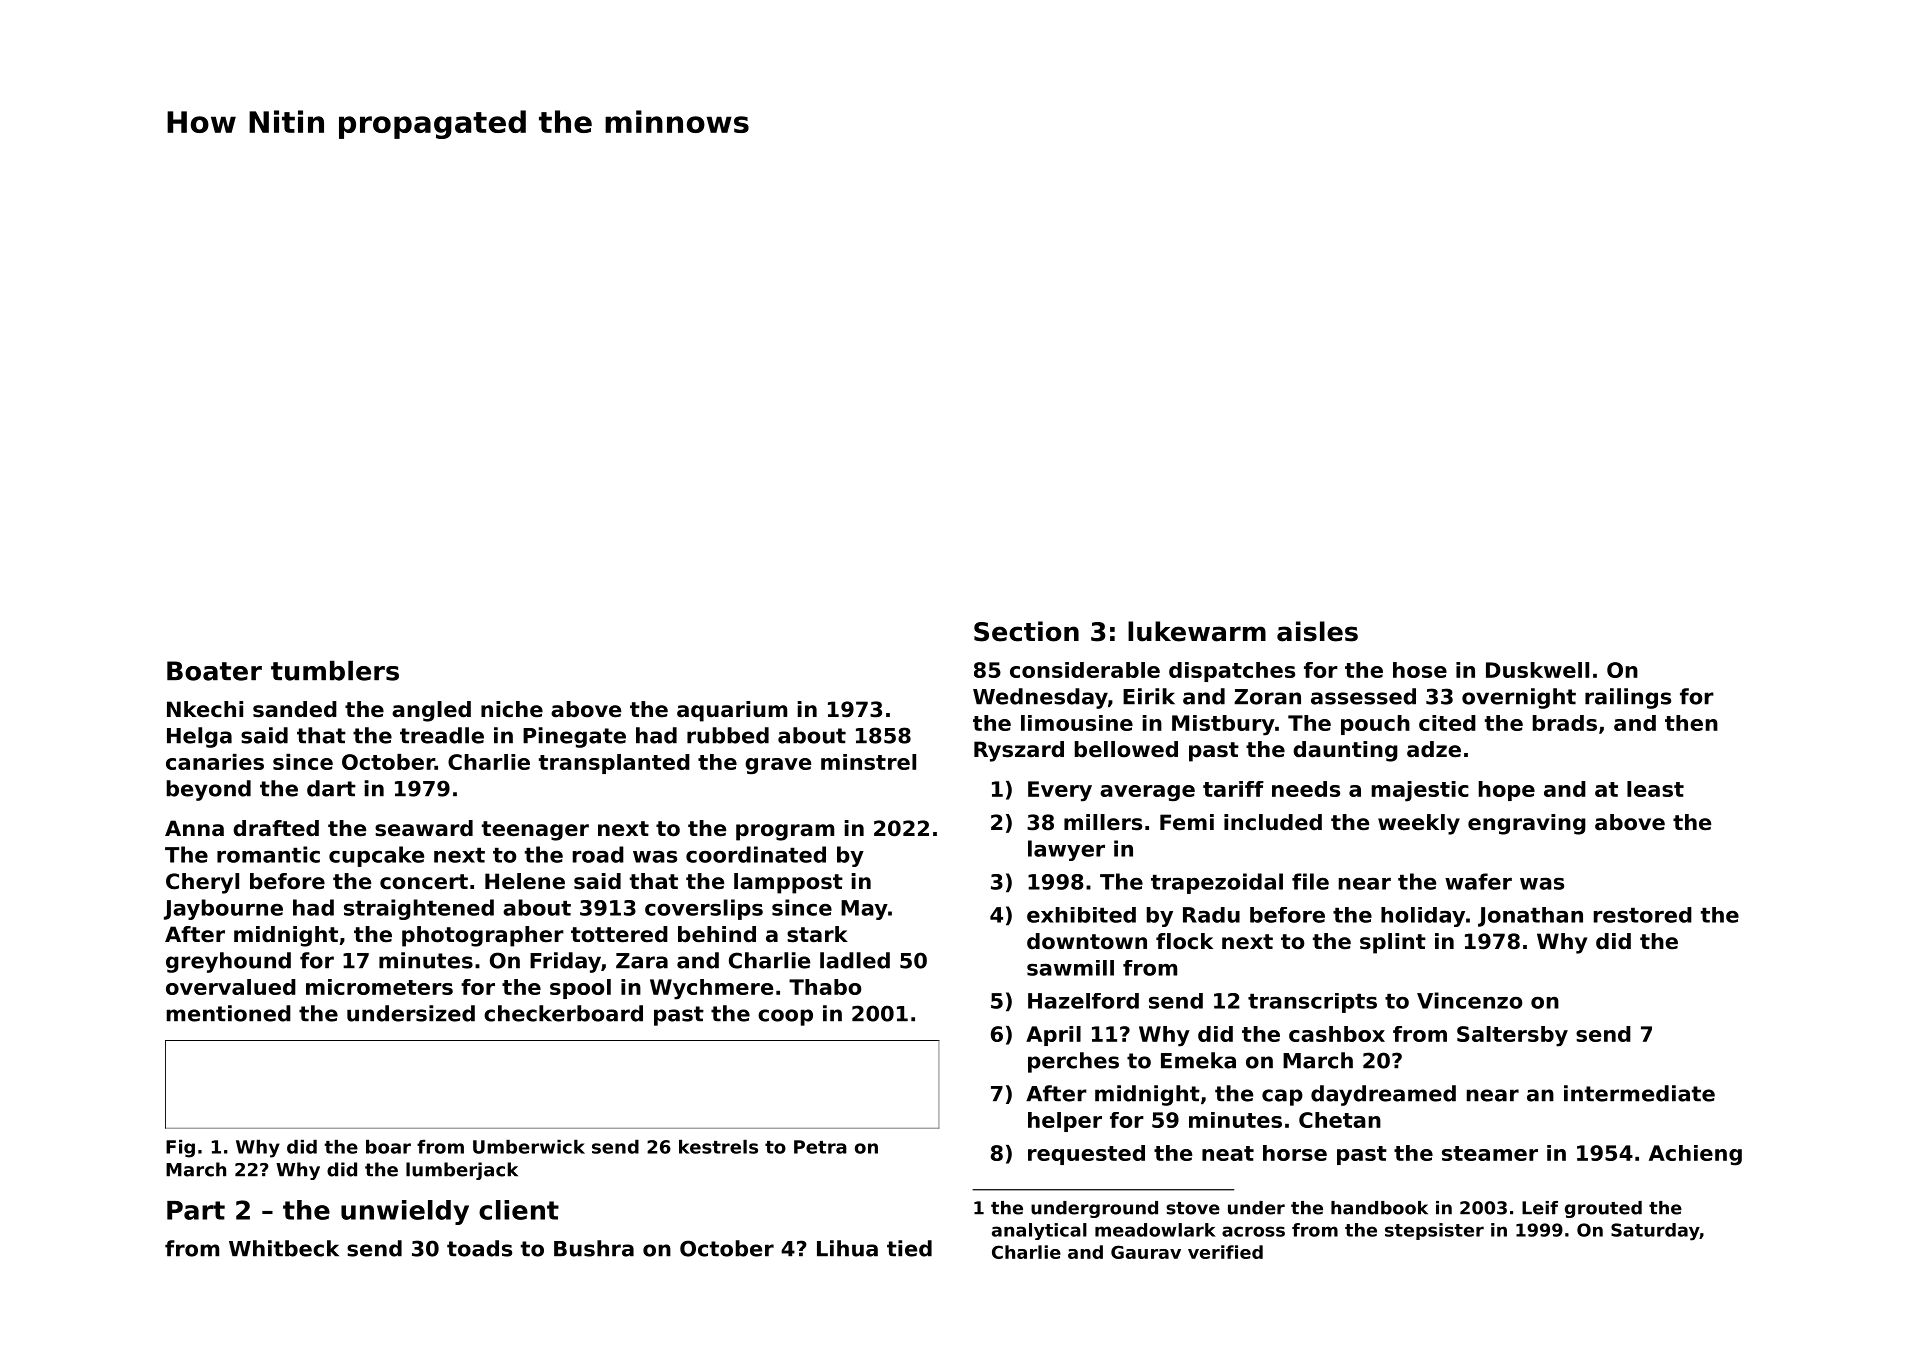 The image size is (1912, 1352). What do you see at coordinates (525, 881) in the screenshot?
I see `Helene` at bounding box center [525, 881].
